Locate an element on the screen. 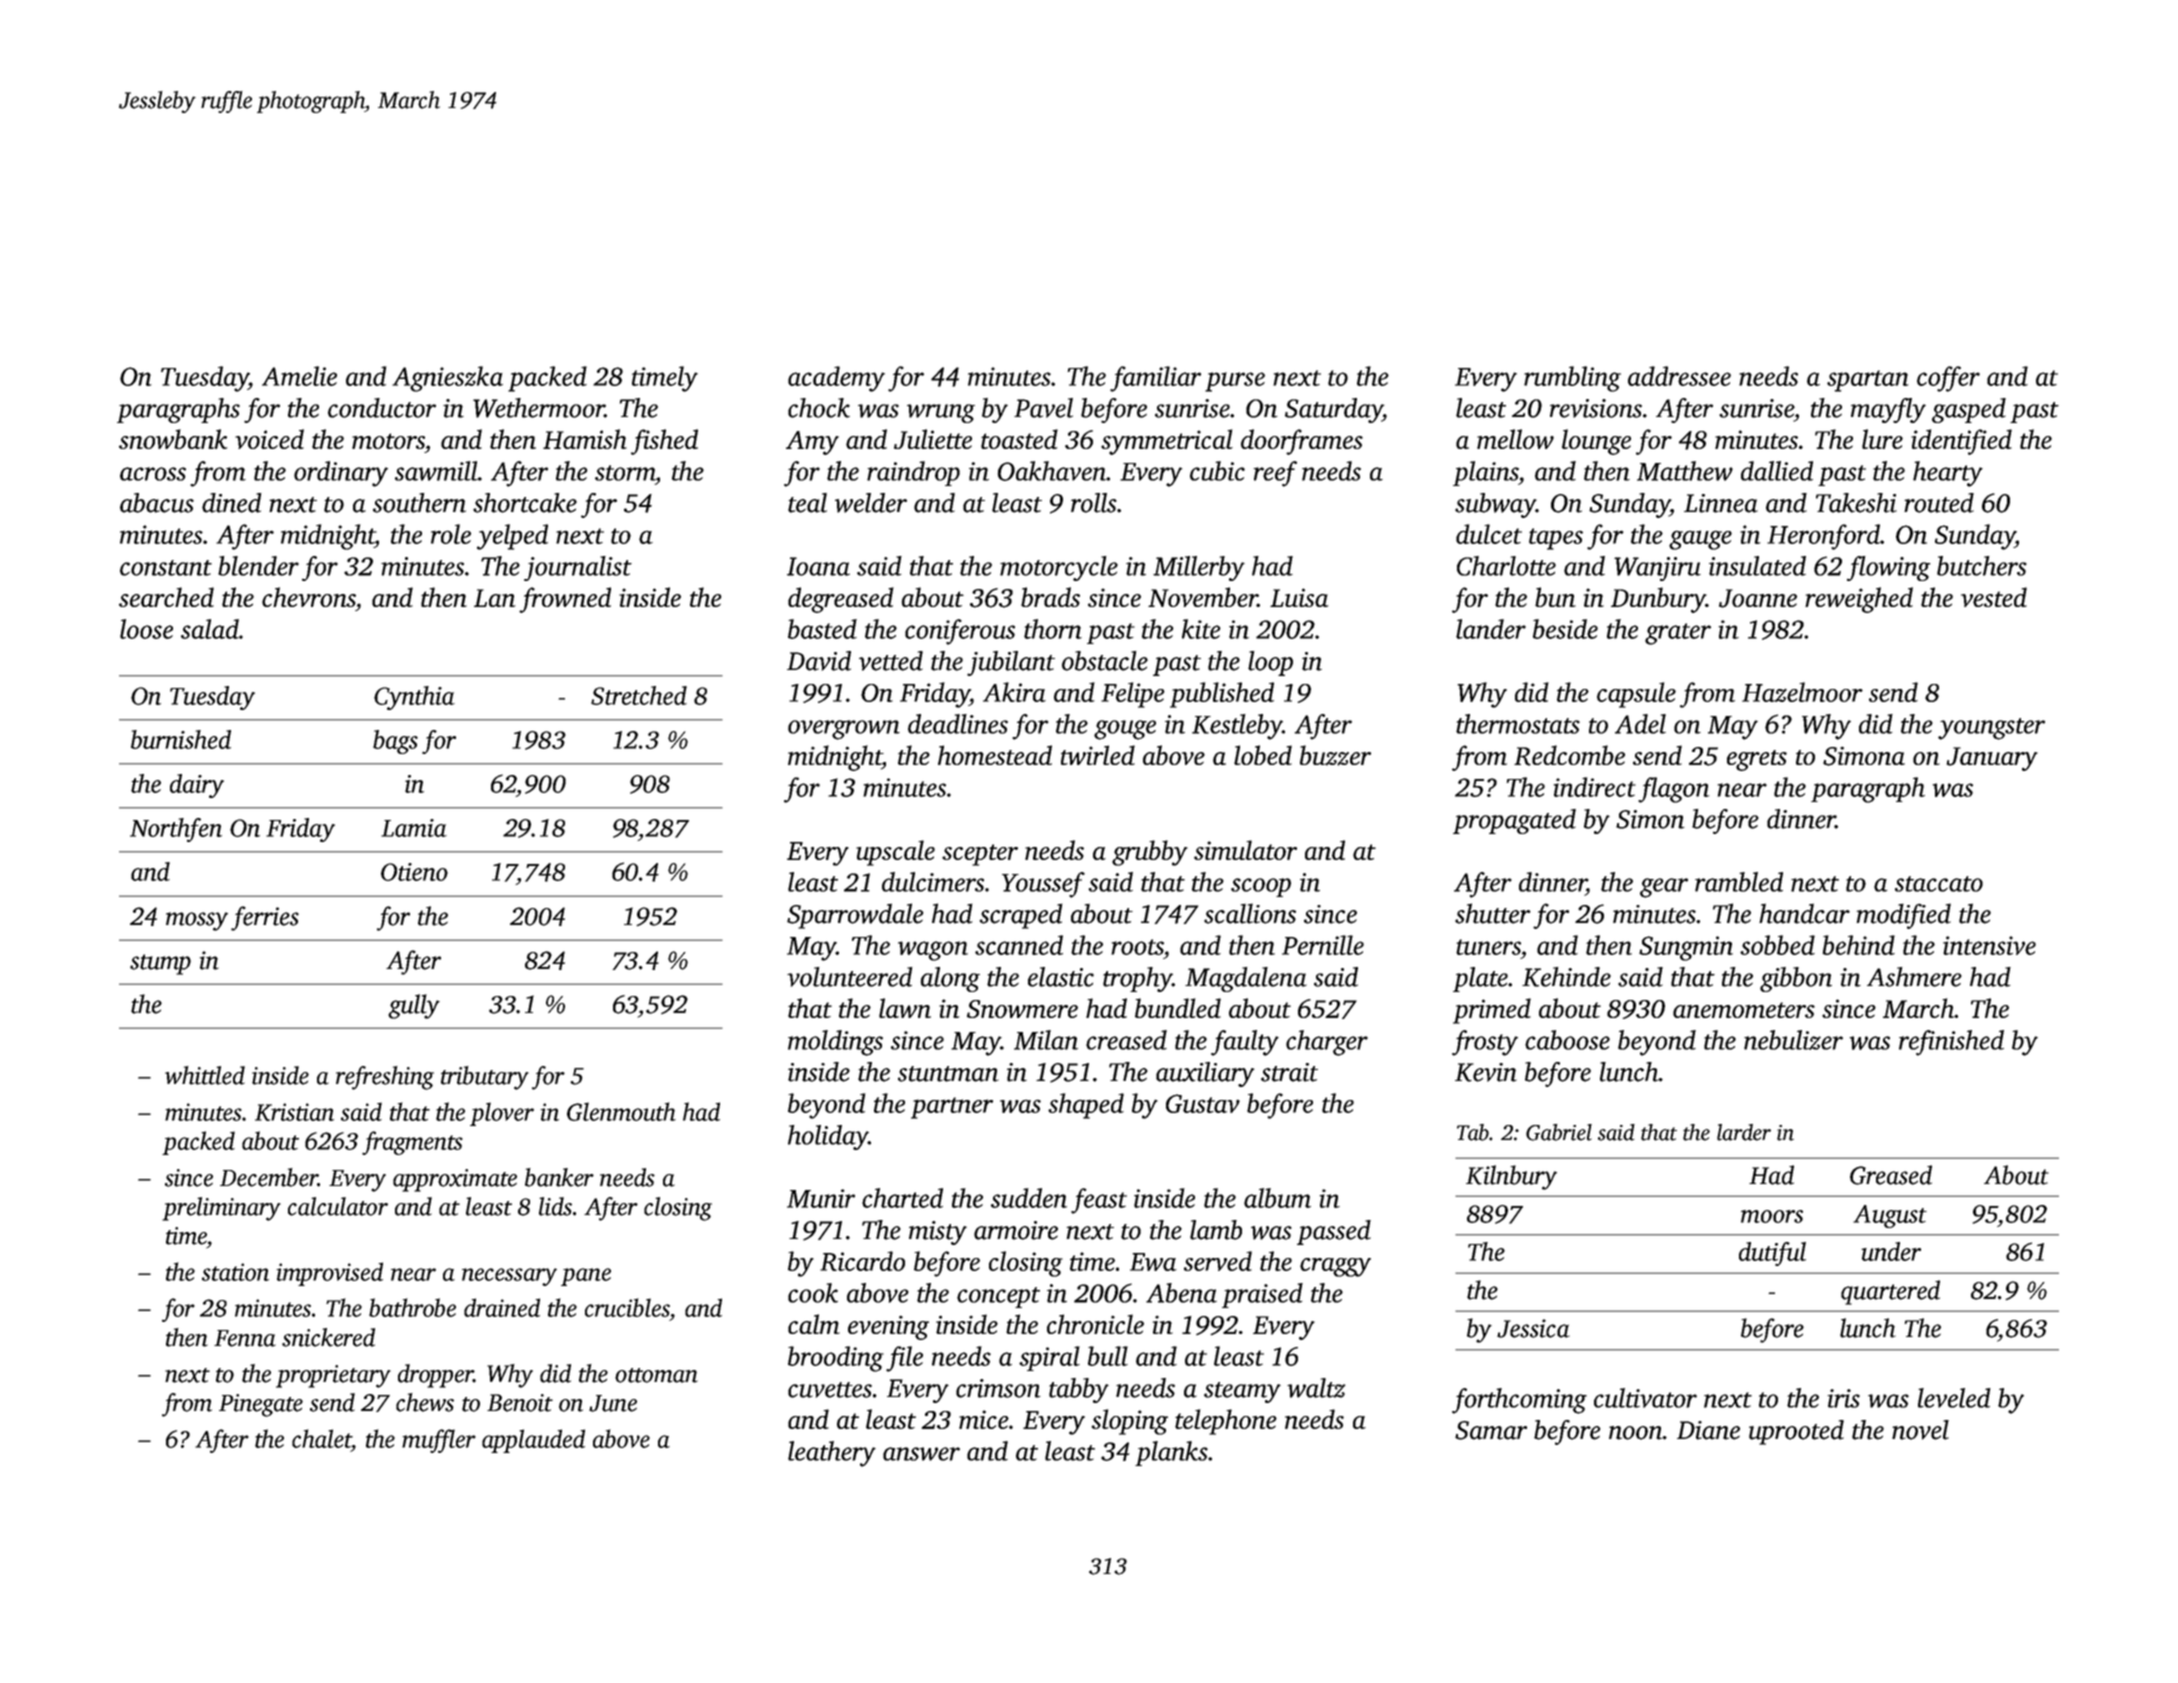 The image size is (2178, 1683). answer is located at coordinates (921, 1454).
